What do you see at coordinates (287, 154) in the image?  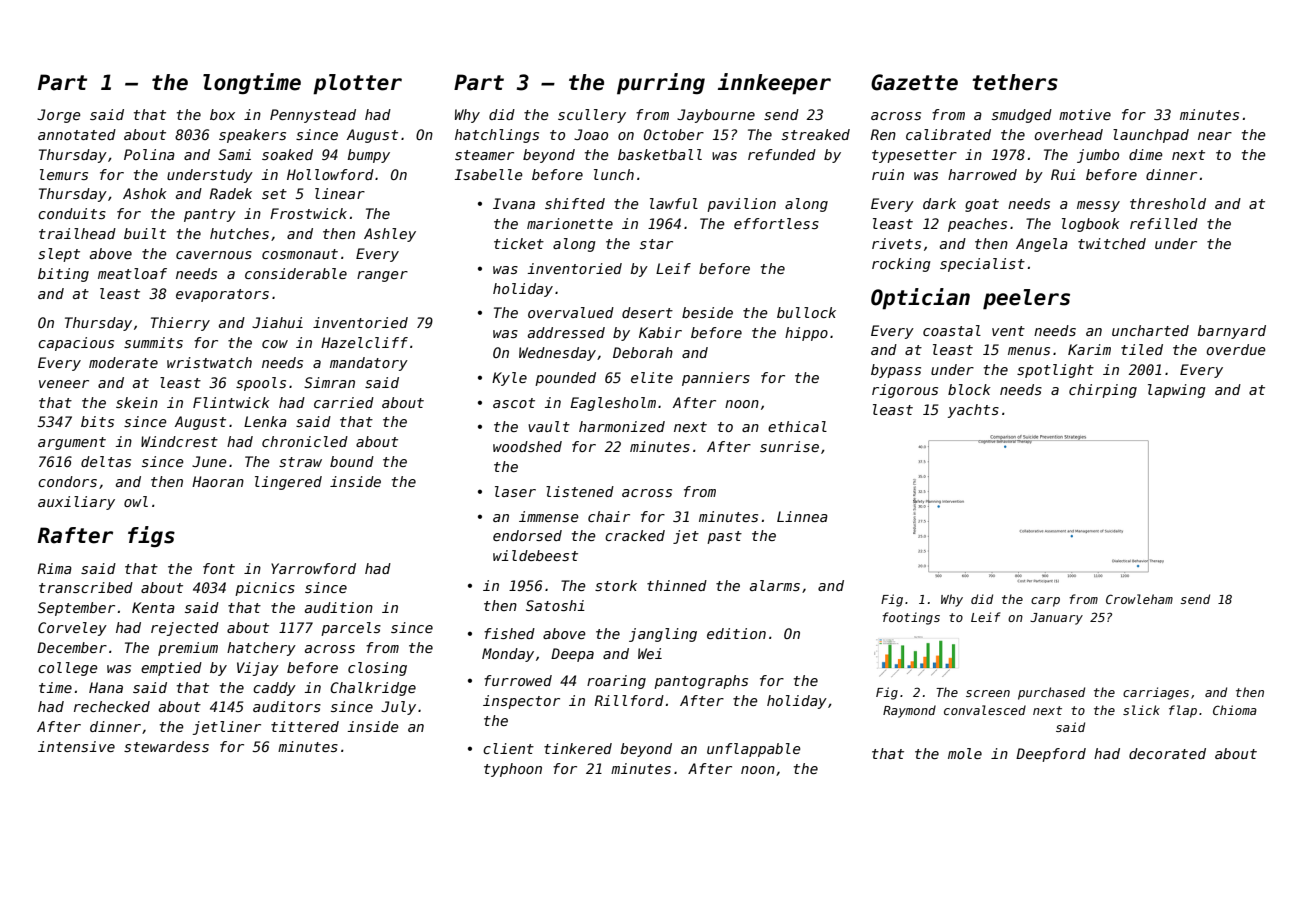 I see `soaked` at bounding box center [287, 154].
